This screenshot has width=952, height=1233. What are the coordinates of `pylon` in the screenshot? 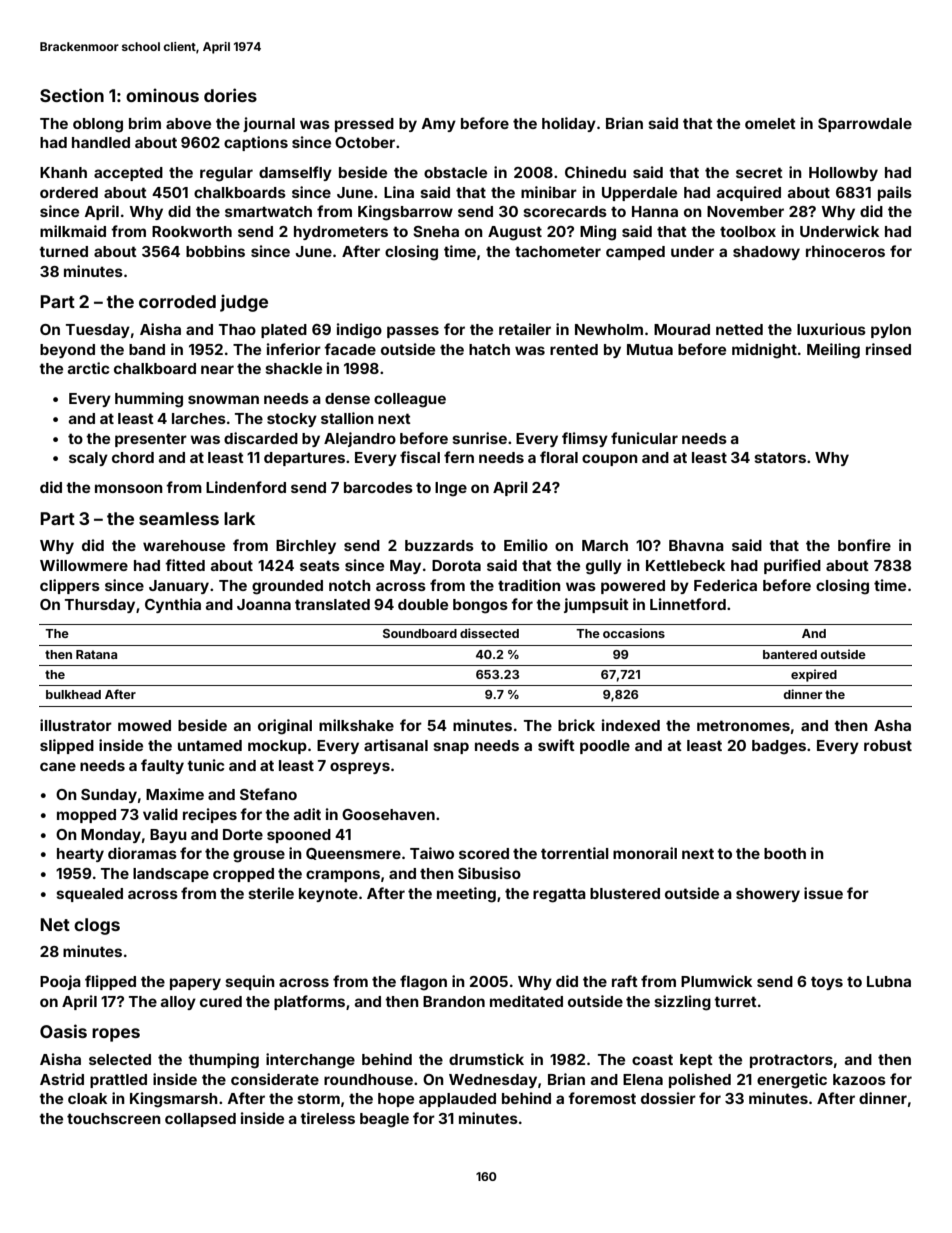 It's located at (891, 331).
